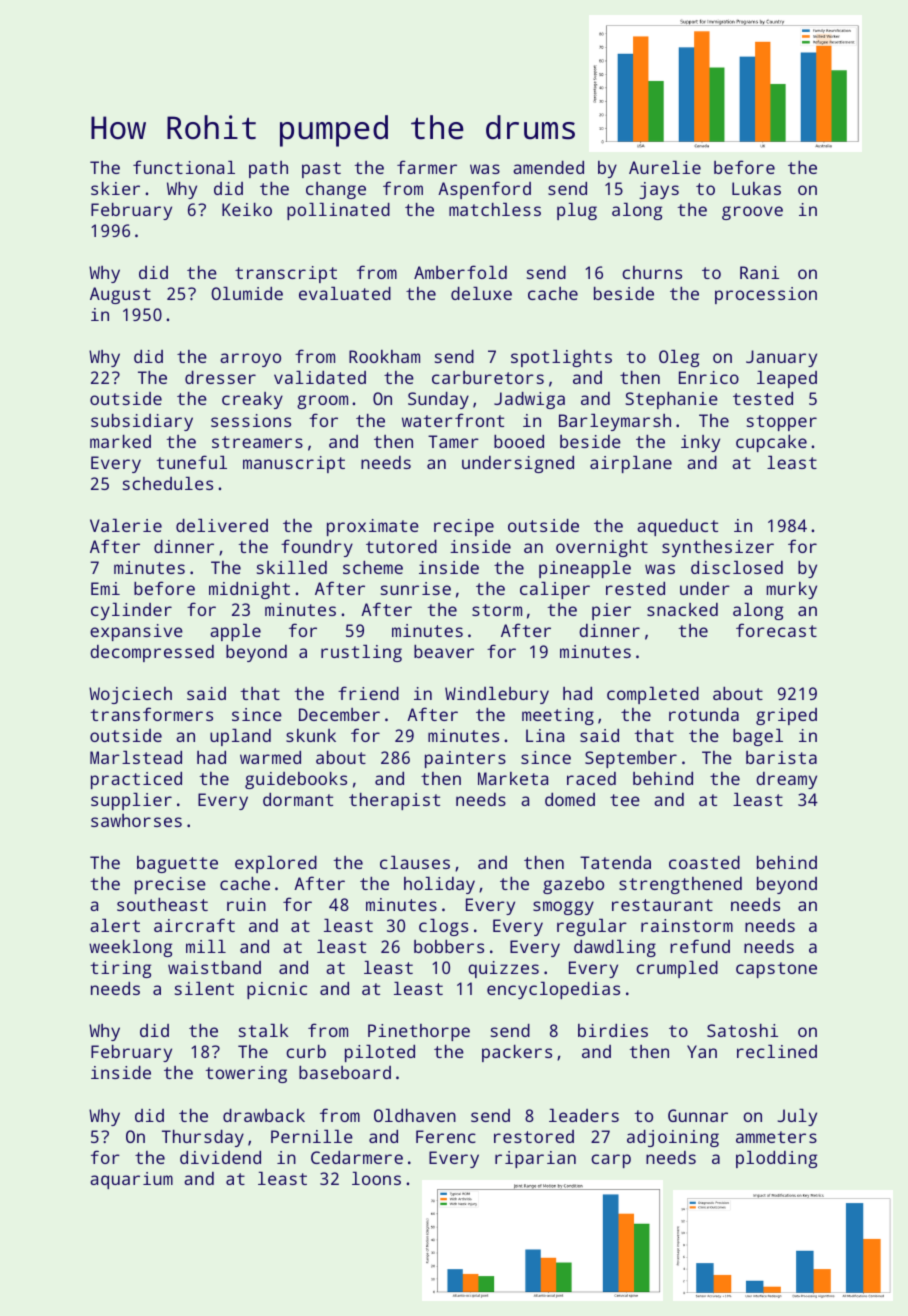  Describe the element at coordinates (611, 1161) in the document. I see `carp` at that location.
